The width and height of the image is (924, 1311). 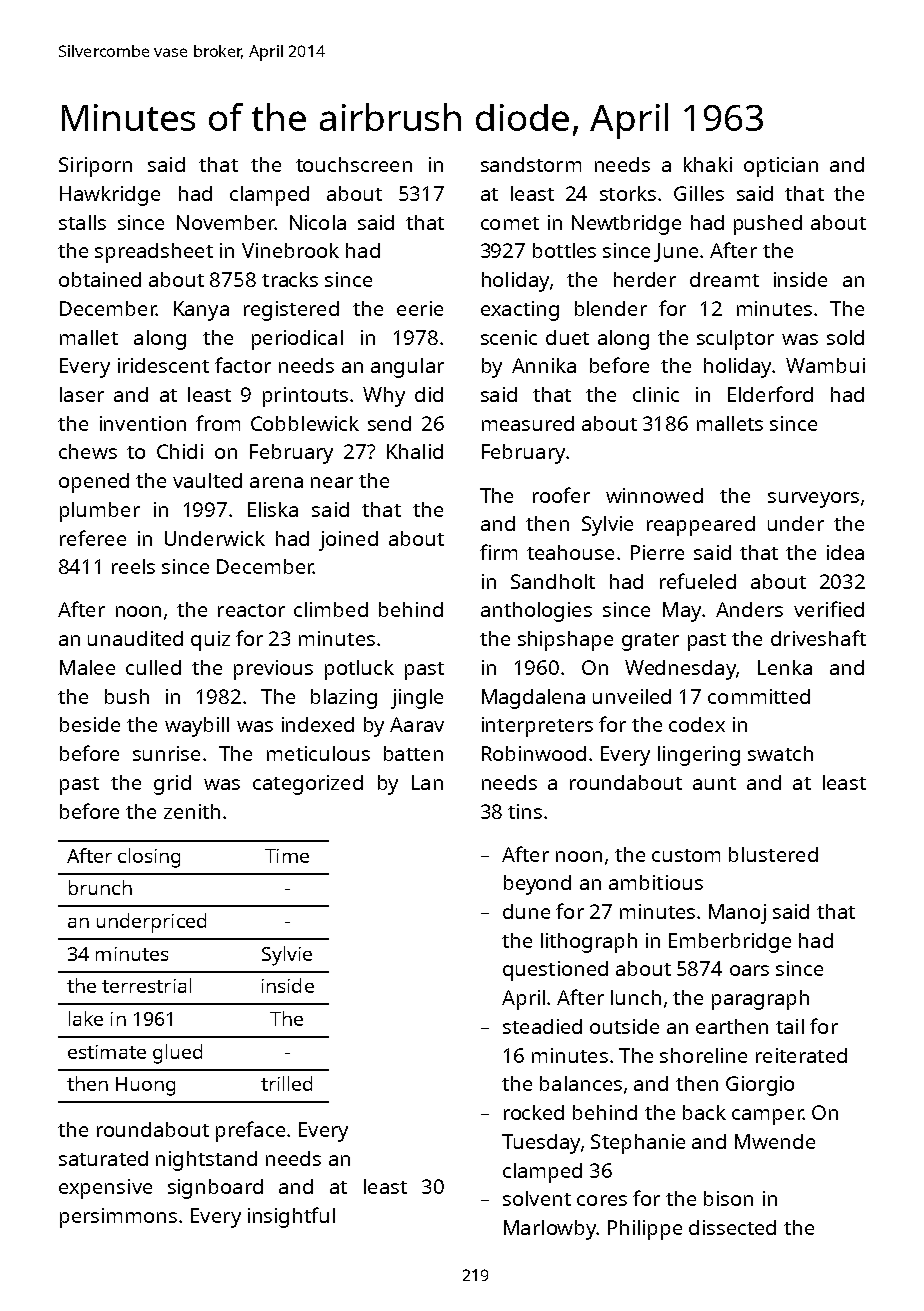 I want to click on persimmons, so click(x=118, y=1218).
